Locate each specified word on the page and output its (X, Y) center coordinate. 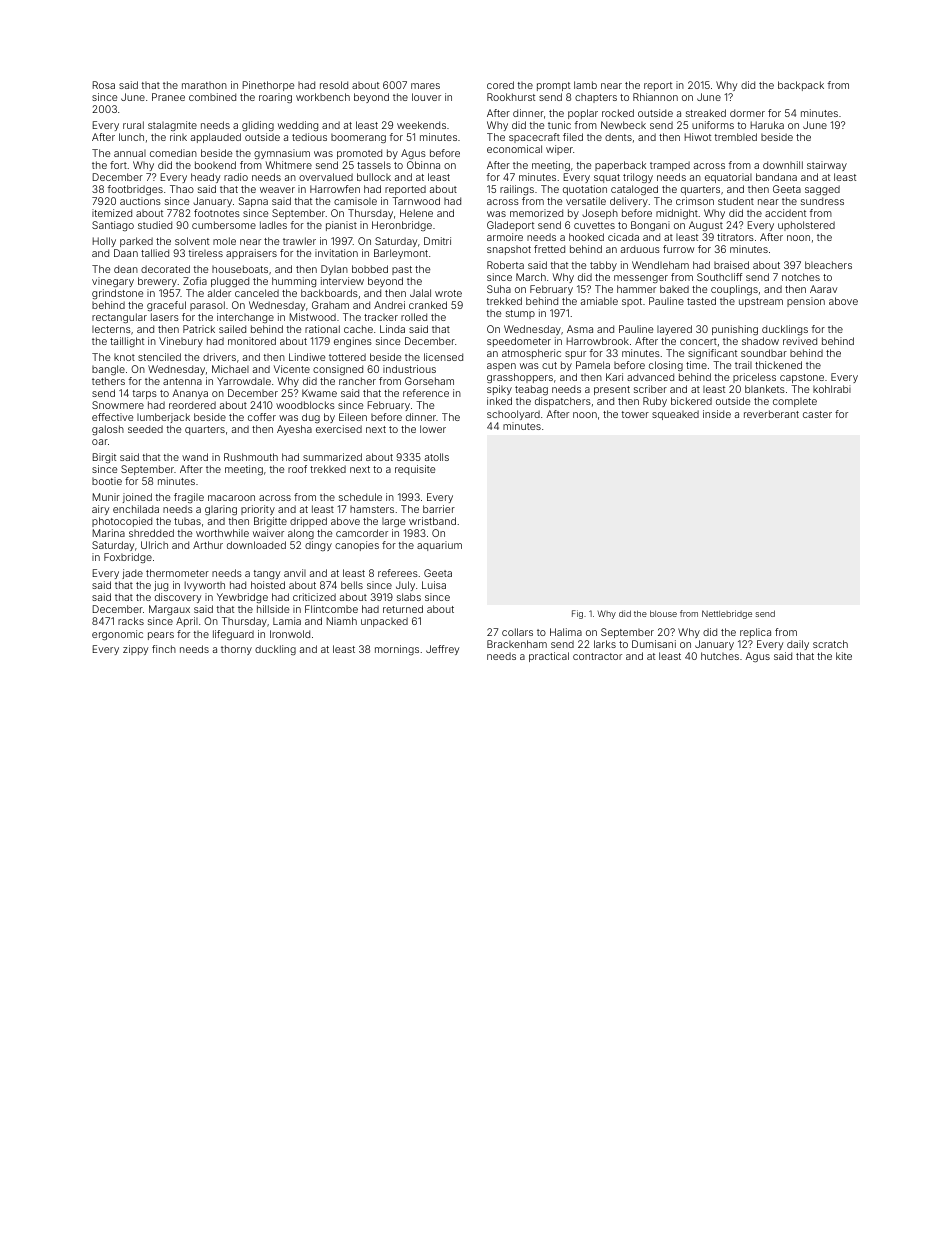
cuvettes (594, 225)
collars (517, 632)
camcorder (362, 533)
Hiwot (698, 137)
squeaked (675, 415)
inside (717, 414)
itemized (112, 213)
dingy (318, 546)
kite (844, 656)
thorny (236, 650)
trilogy (638, 178)
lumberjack (163, 418)
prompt (553, 86)
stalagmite (172, 126)
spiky (499, 390)
